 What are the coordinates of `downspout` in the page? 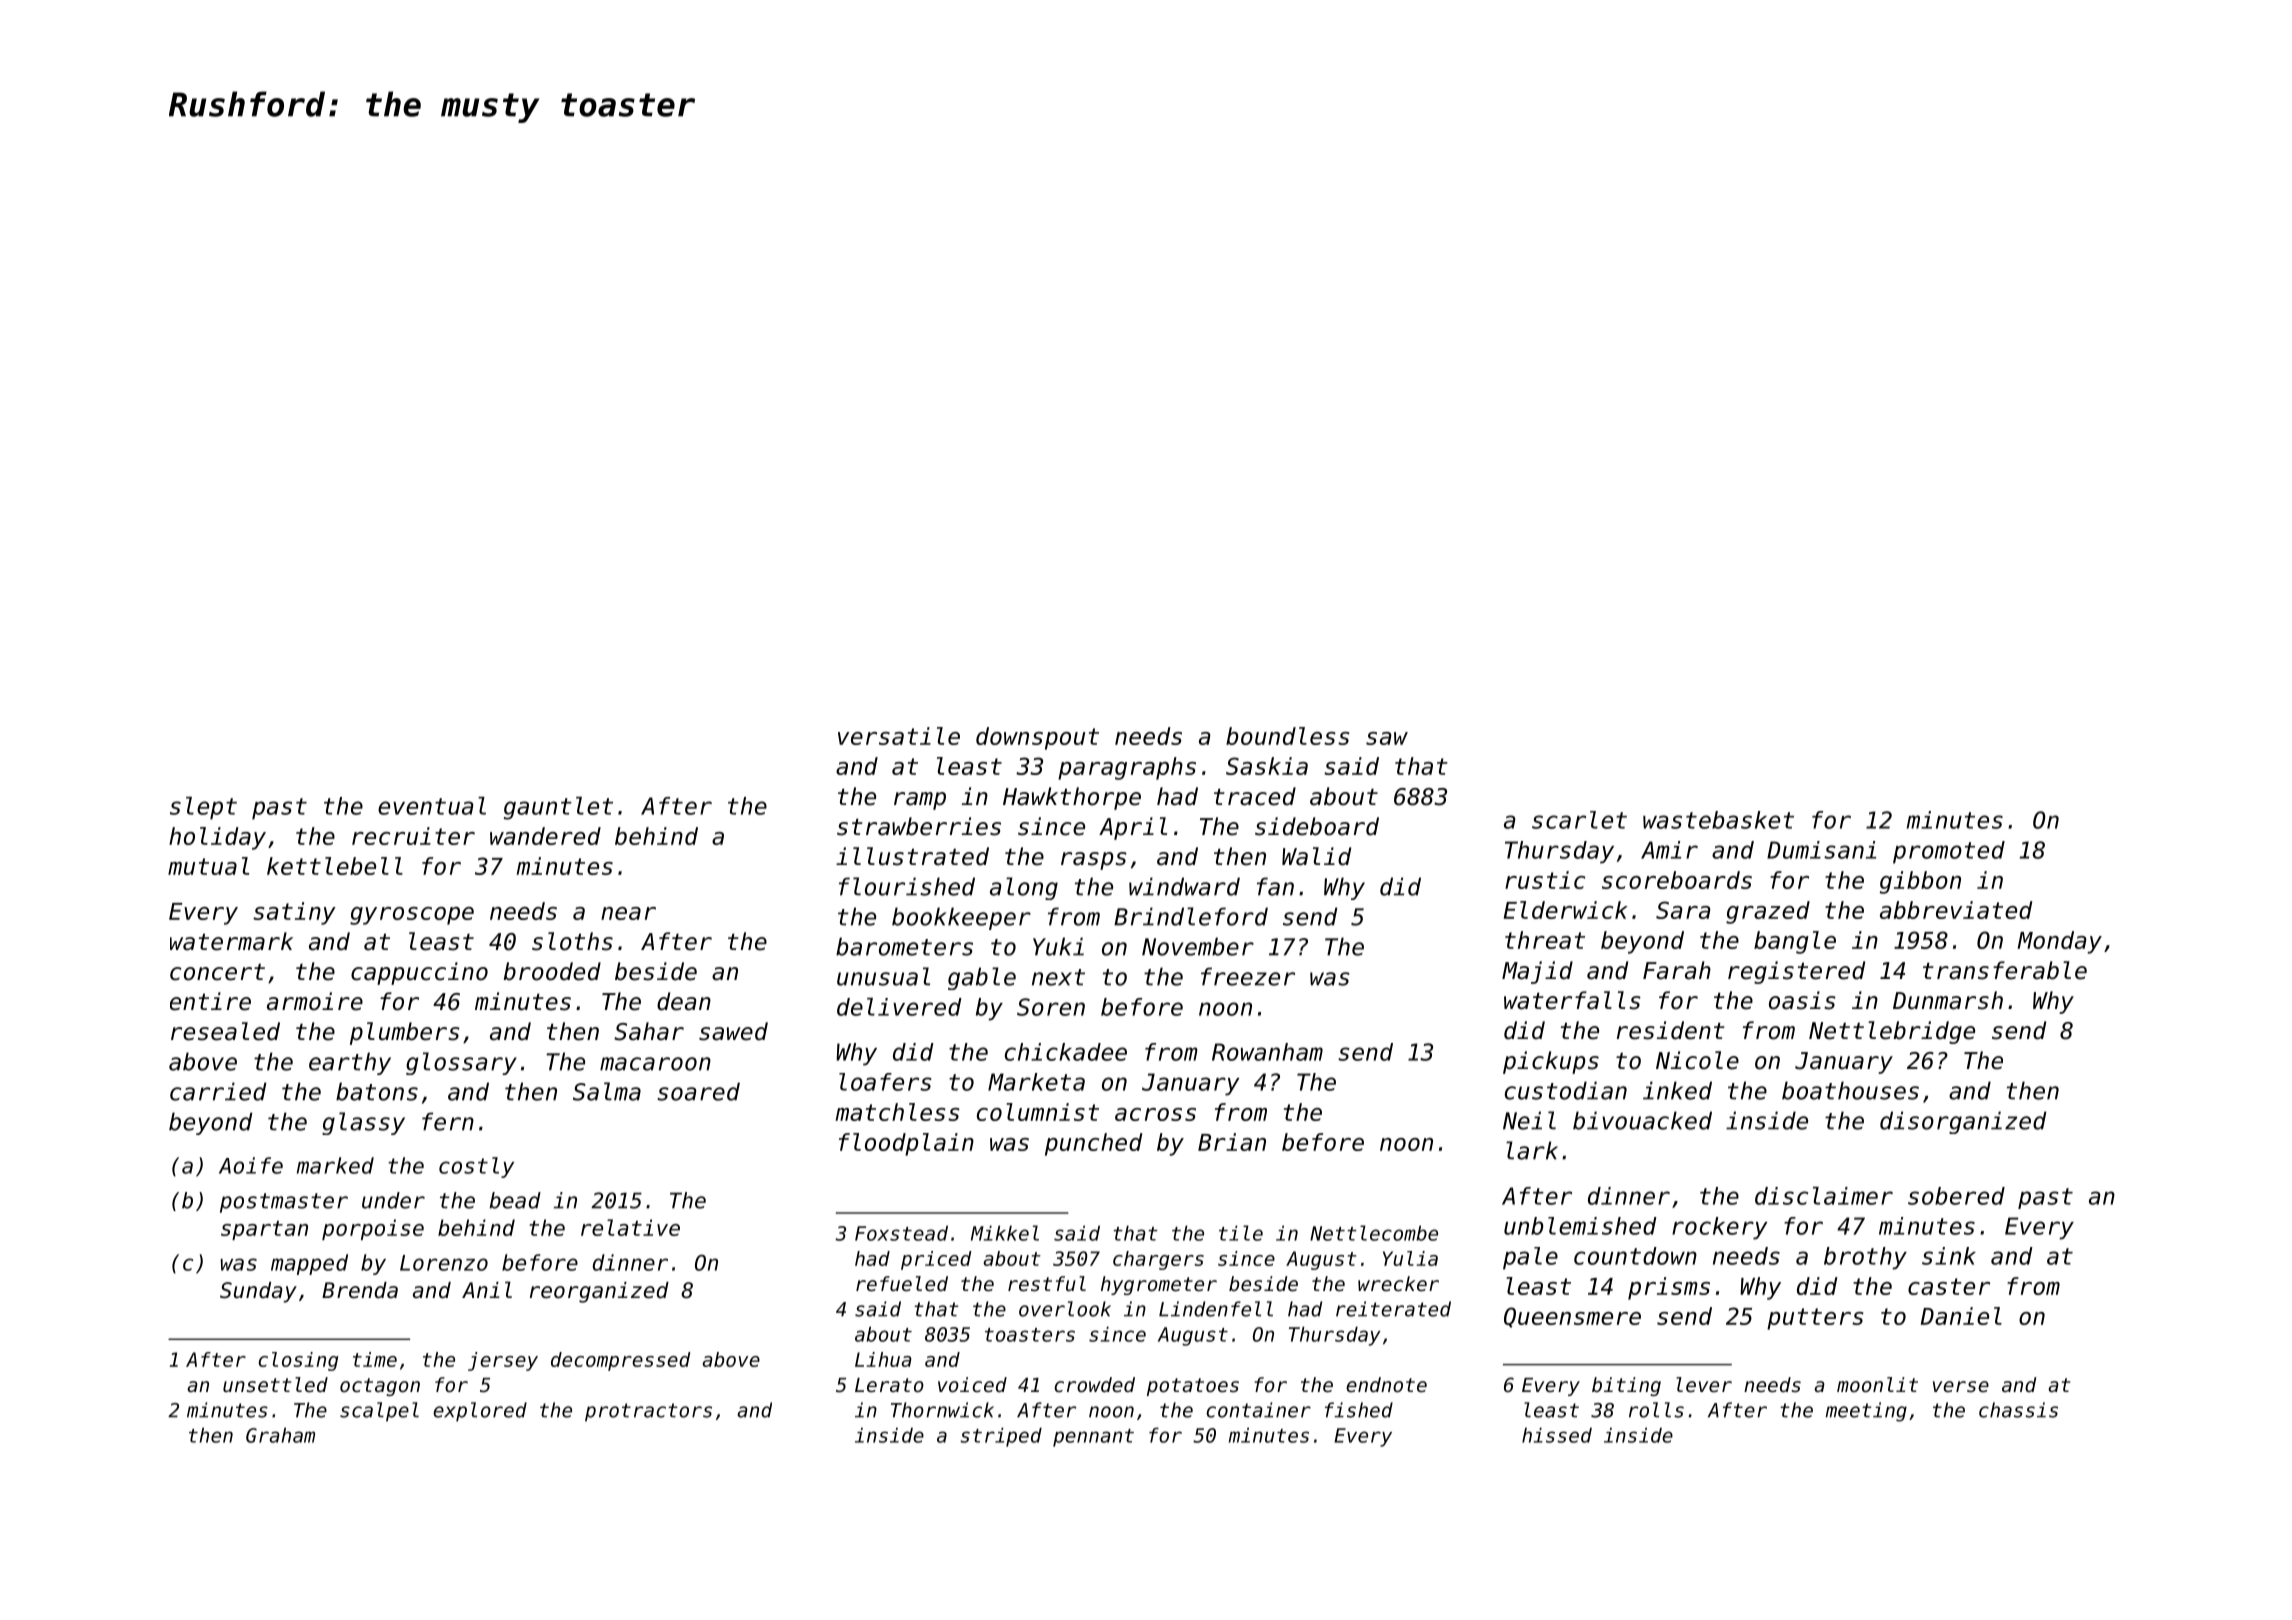 It's located at (1037, 738).
